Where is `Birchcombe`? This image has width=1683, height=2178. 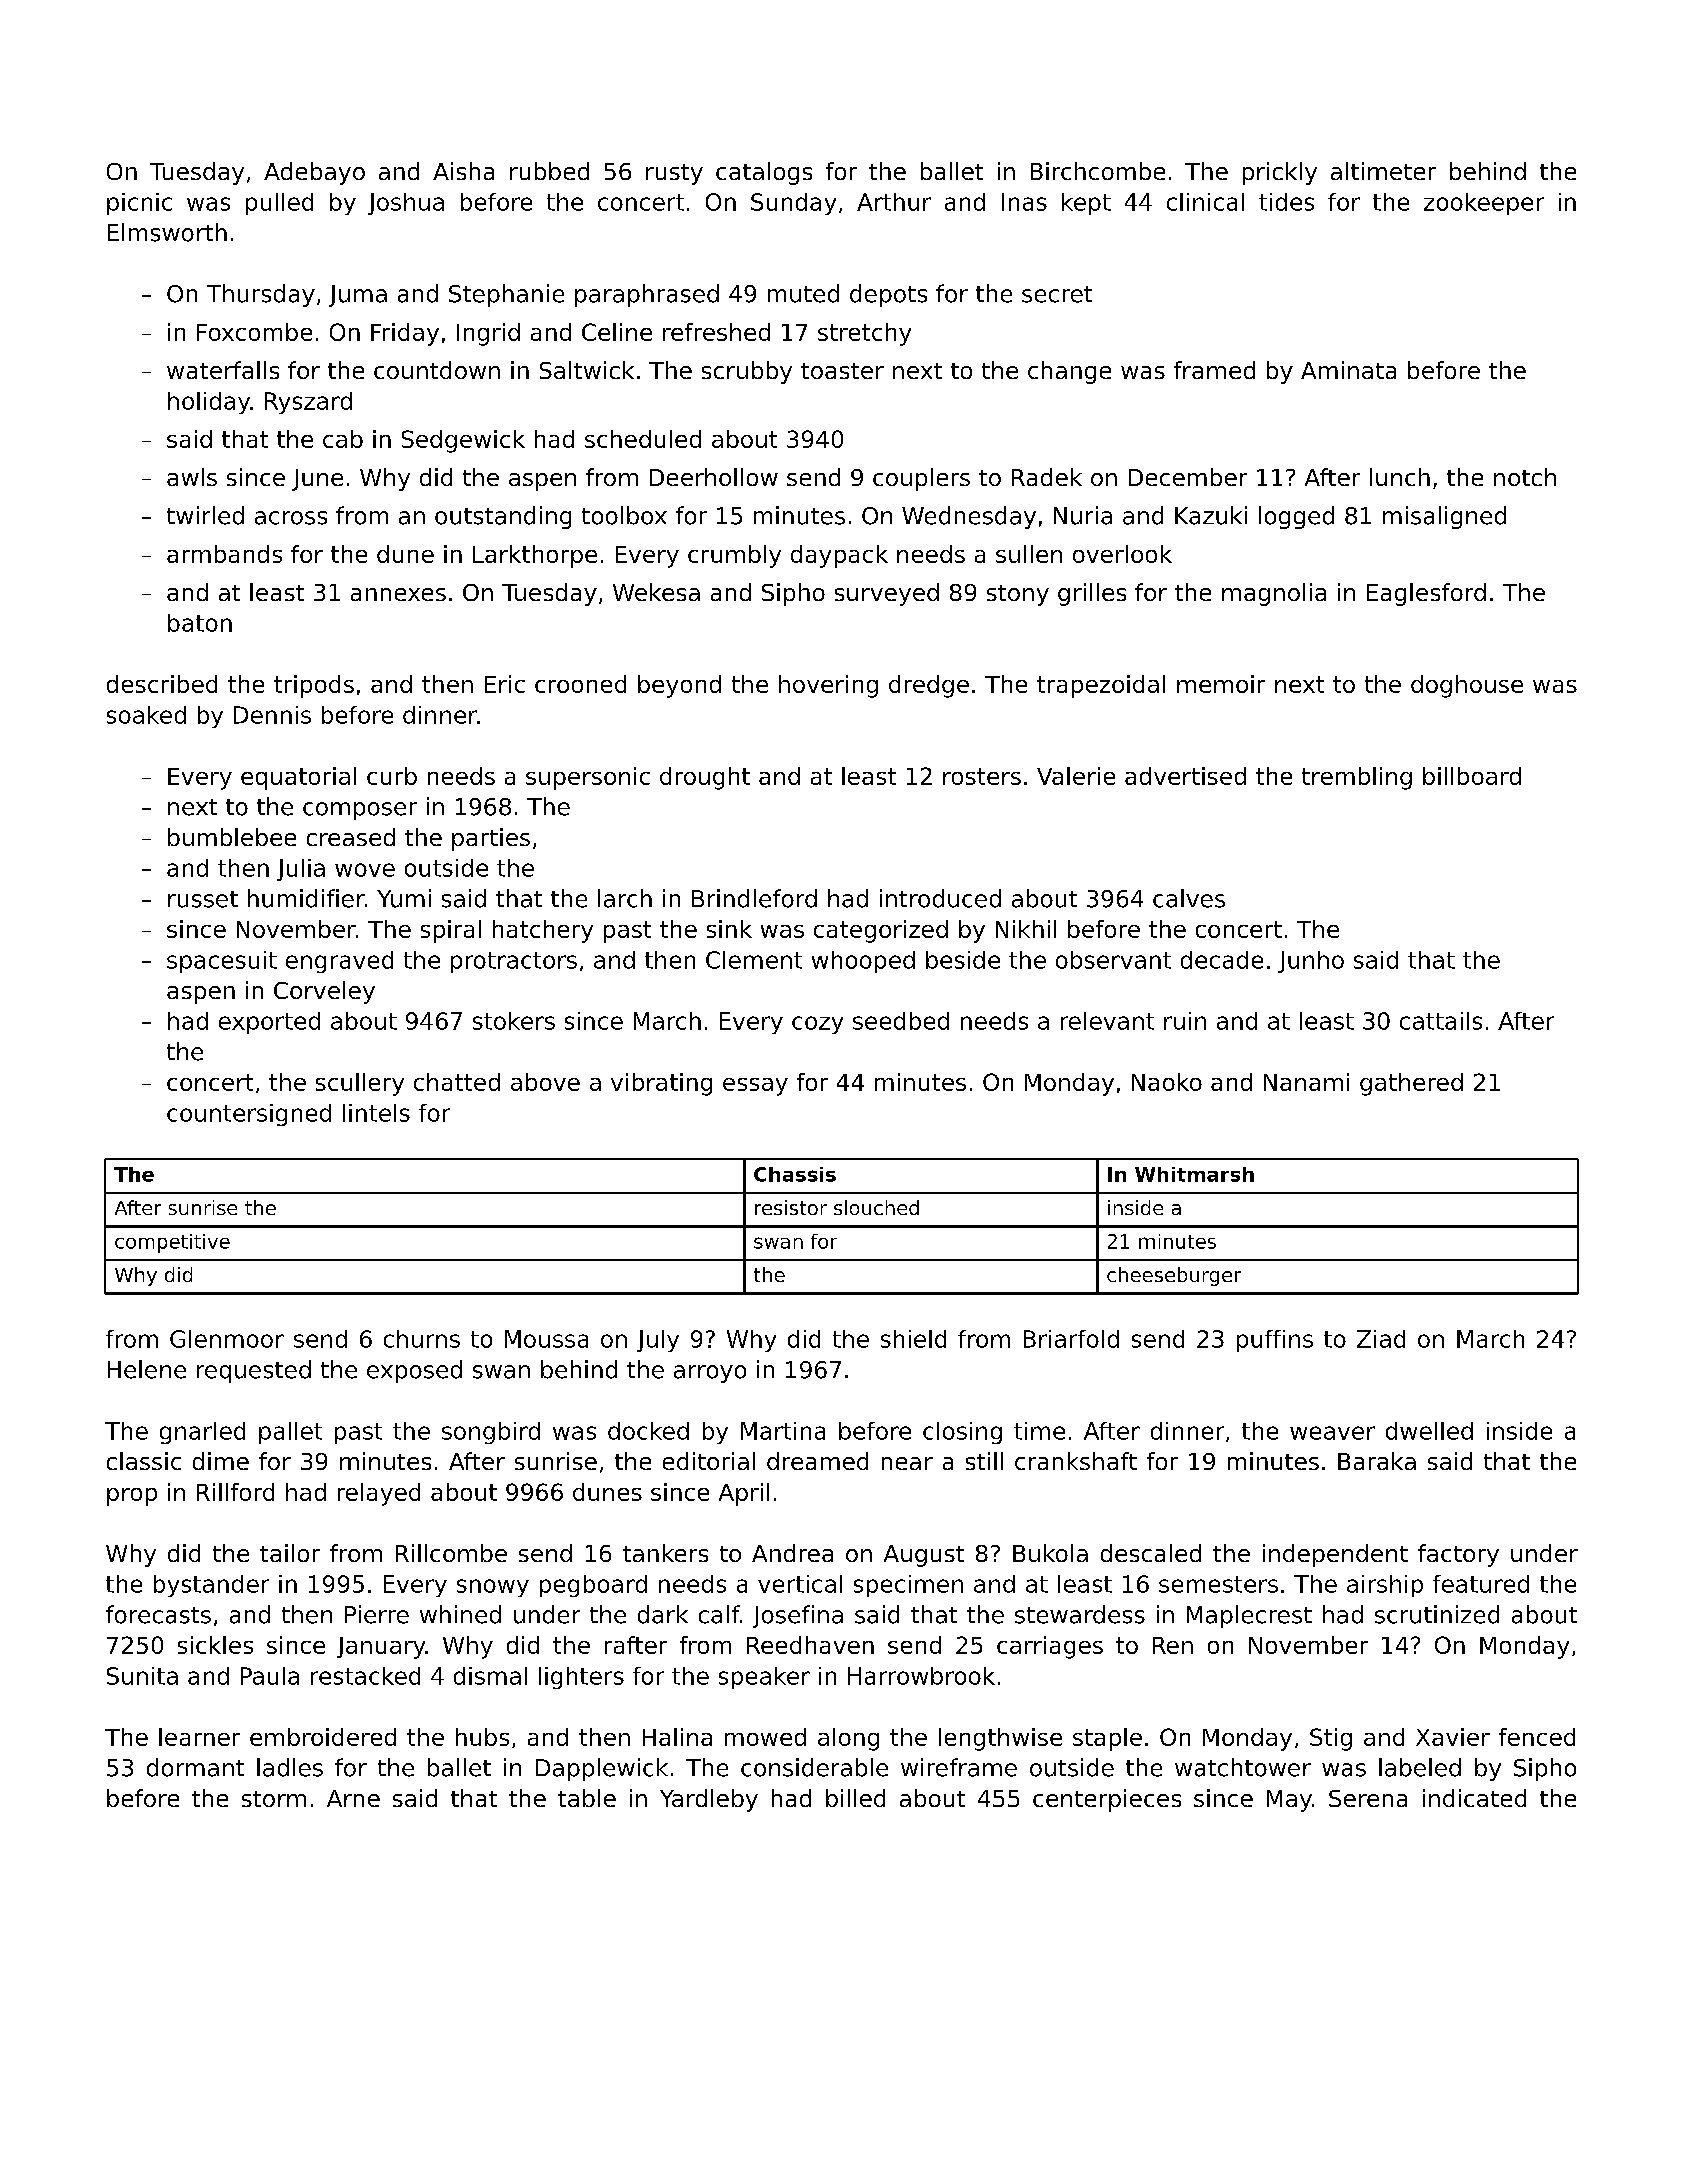 Birchcombe is located at coordinates (1098, 171).
